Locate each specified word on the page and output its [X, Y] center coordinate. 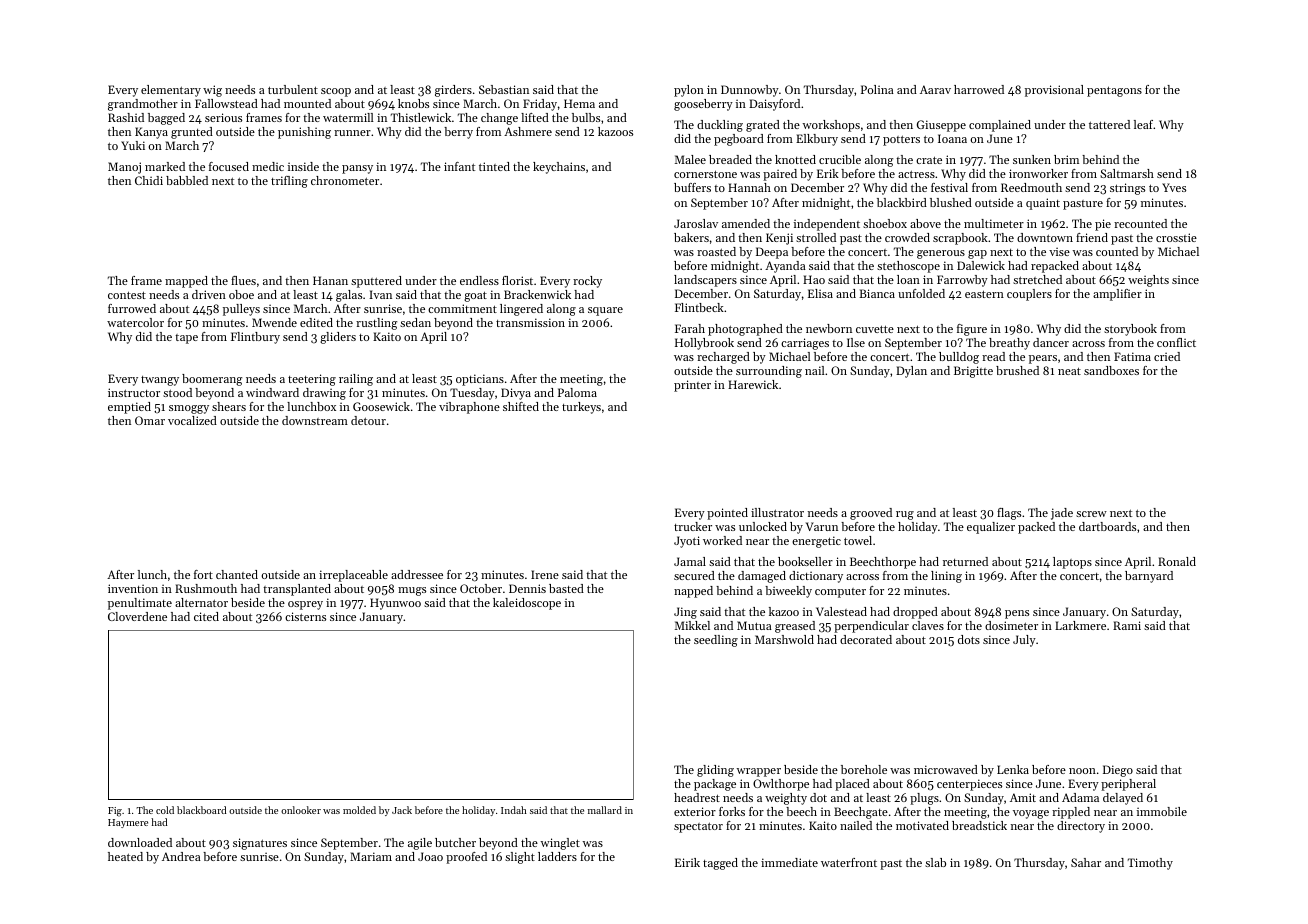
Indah [514, 810]
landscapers [705, 281]
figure [972, 330]
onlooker [301, 810]
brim [1066, 159]
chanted [237, 574]
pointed [727, 514]
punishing [304, 133]
